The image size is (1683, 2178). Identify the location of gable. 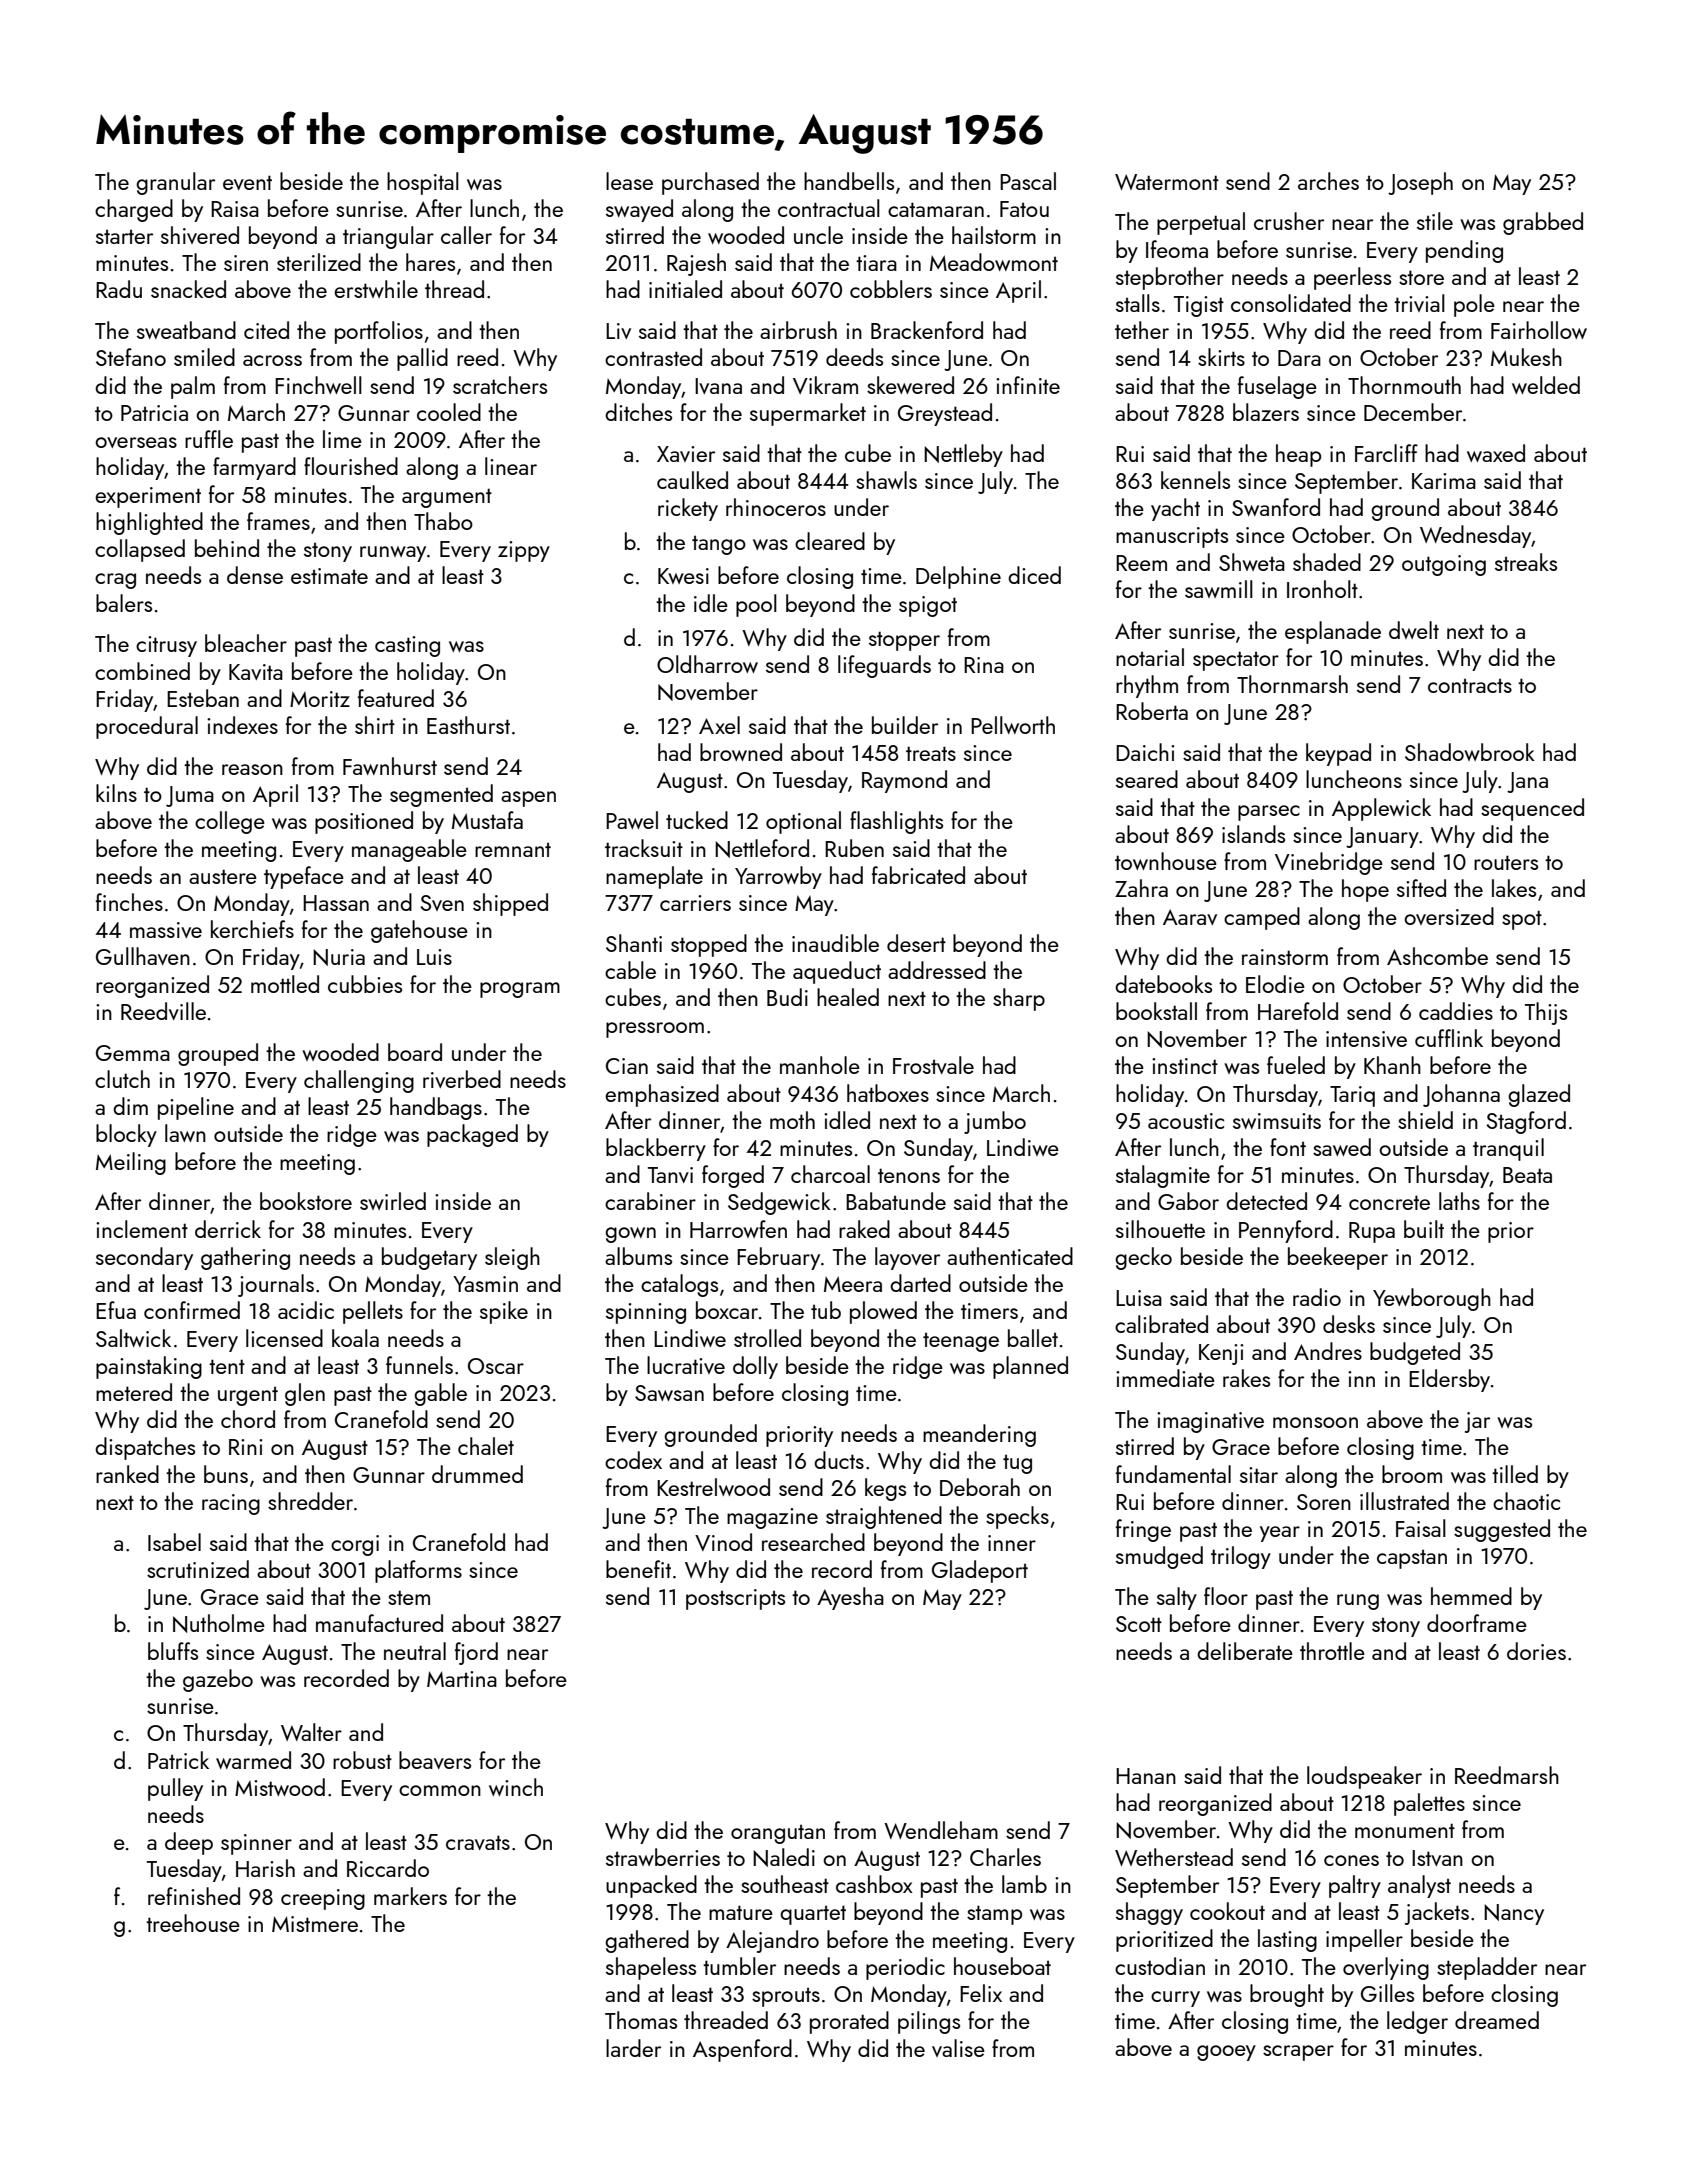
(440, 1394).
